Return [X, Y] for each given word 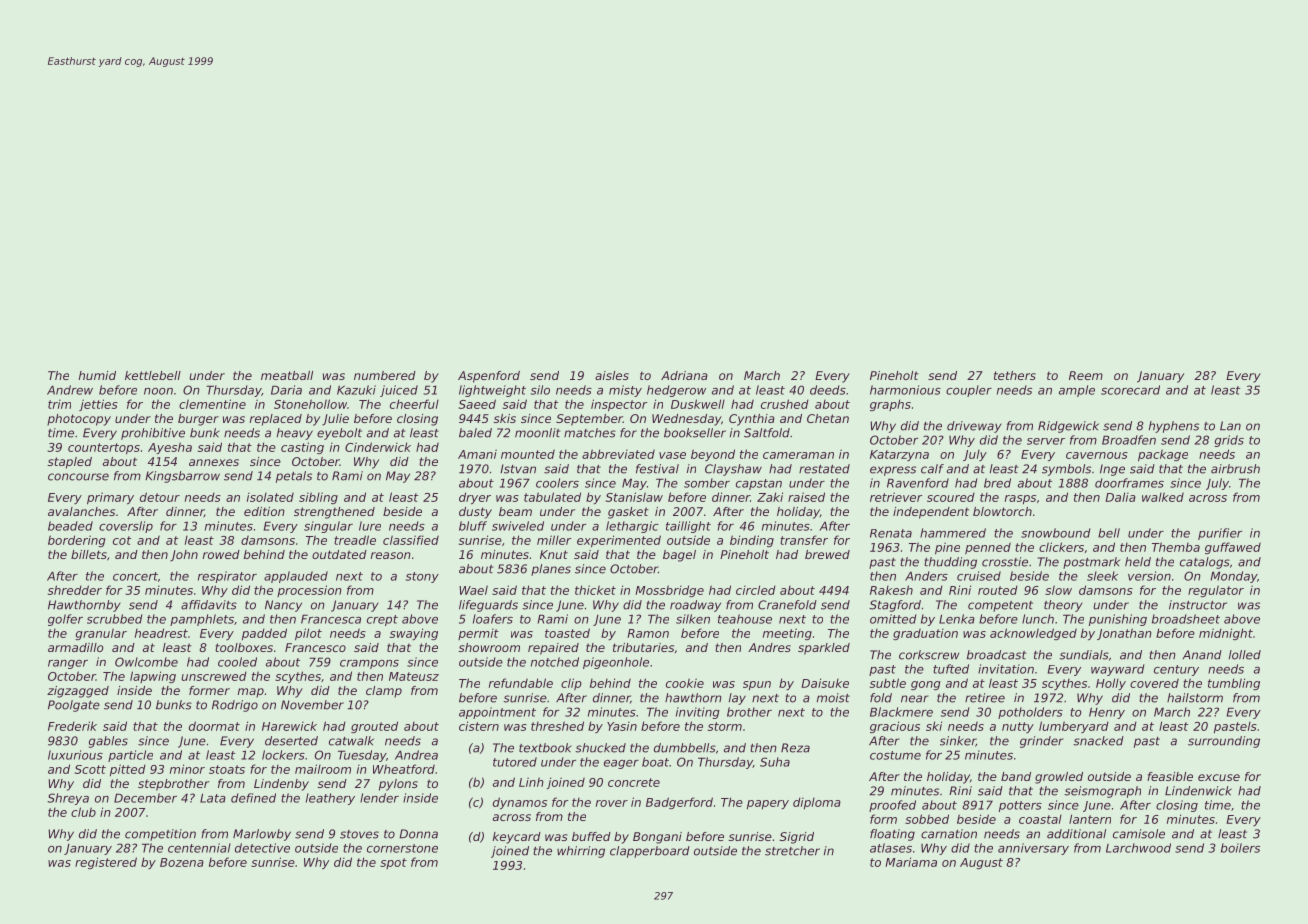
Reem [1086, 375]
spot [393, 863]
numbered [385, 375]
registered [106, 863]
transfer [804, 540]
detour [160, 497]
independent [931, 513]
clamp [384, 692]
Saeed [477, 404]
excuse [1219, 777]
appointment [497, 713]
